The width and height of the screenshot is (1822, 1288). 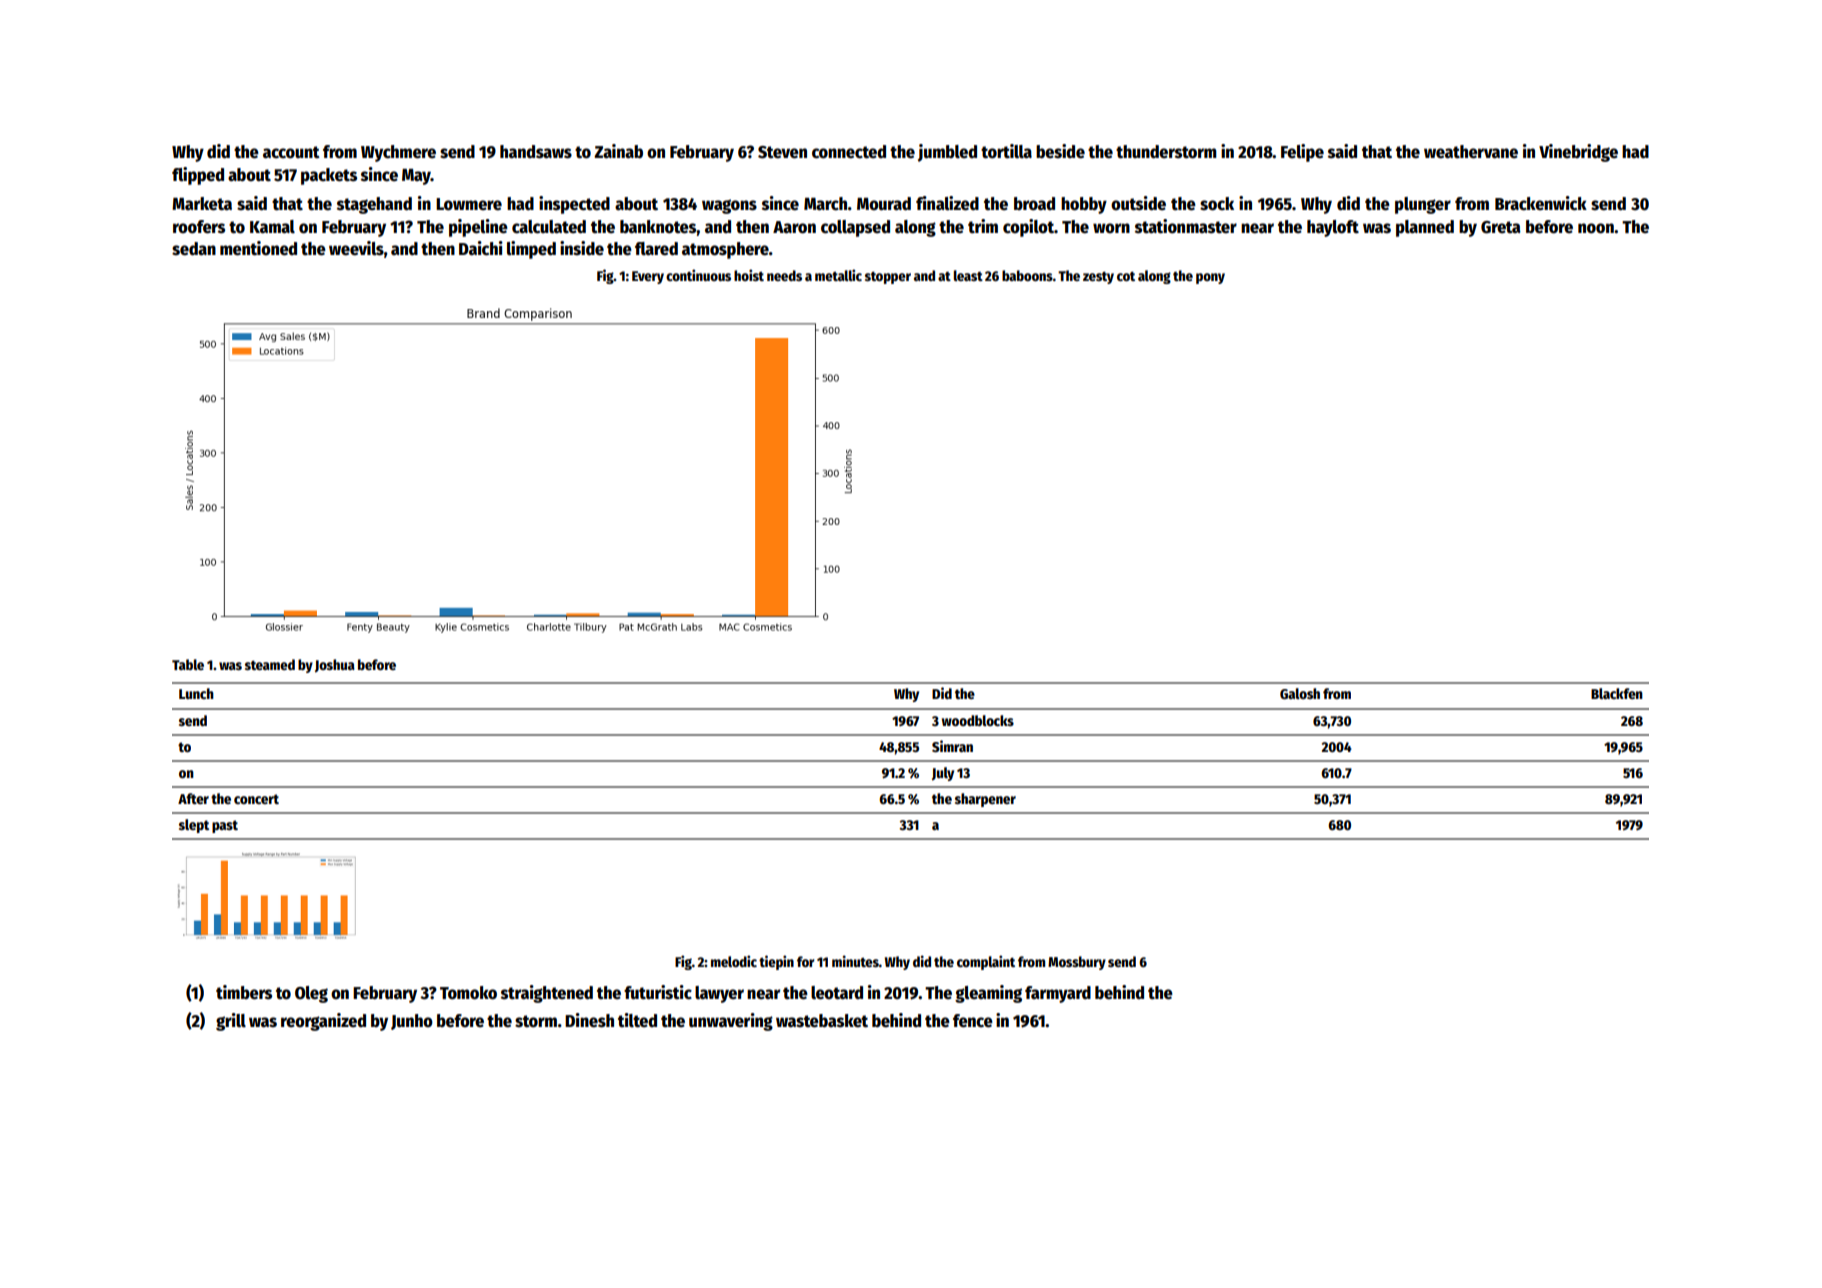 I want to click on unwavering, so click(x=731, y=1022).
